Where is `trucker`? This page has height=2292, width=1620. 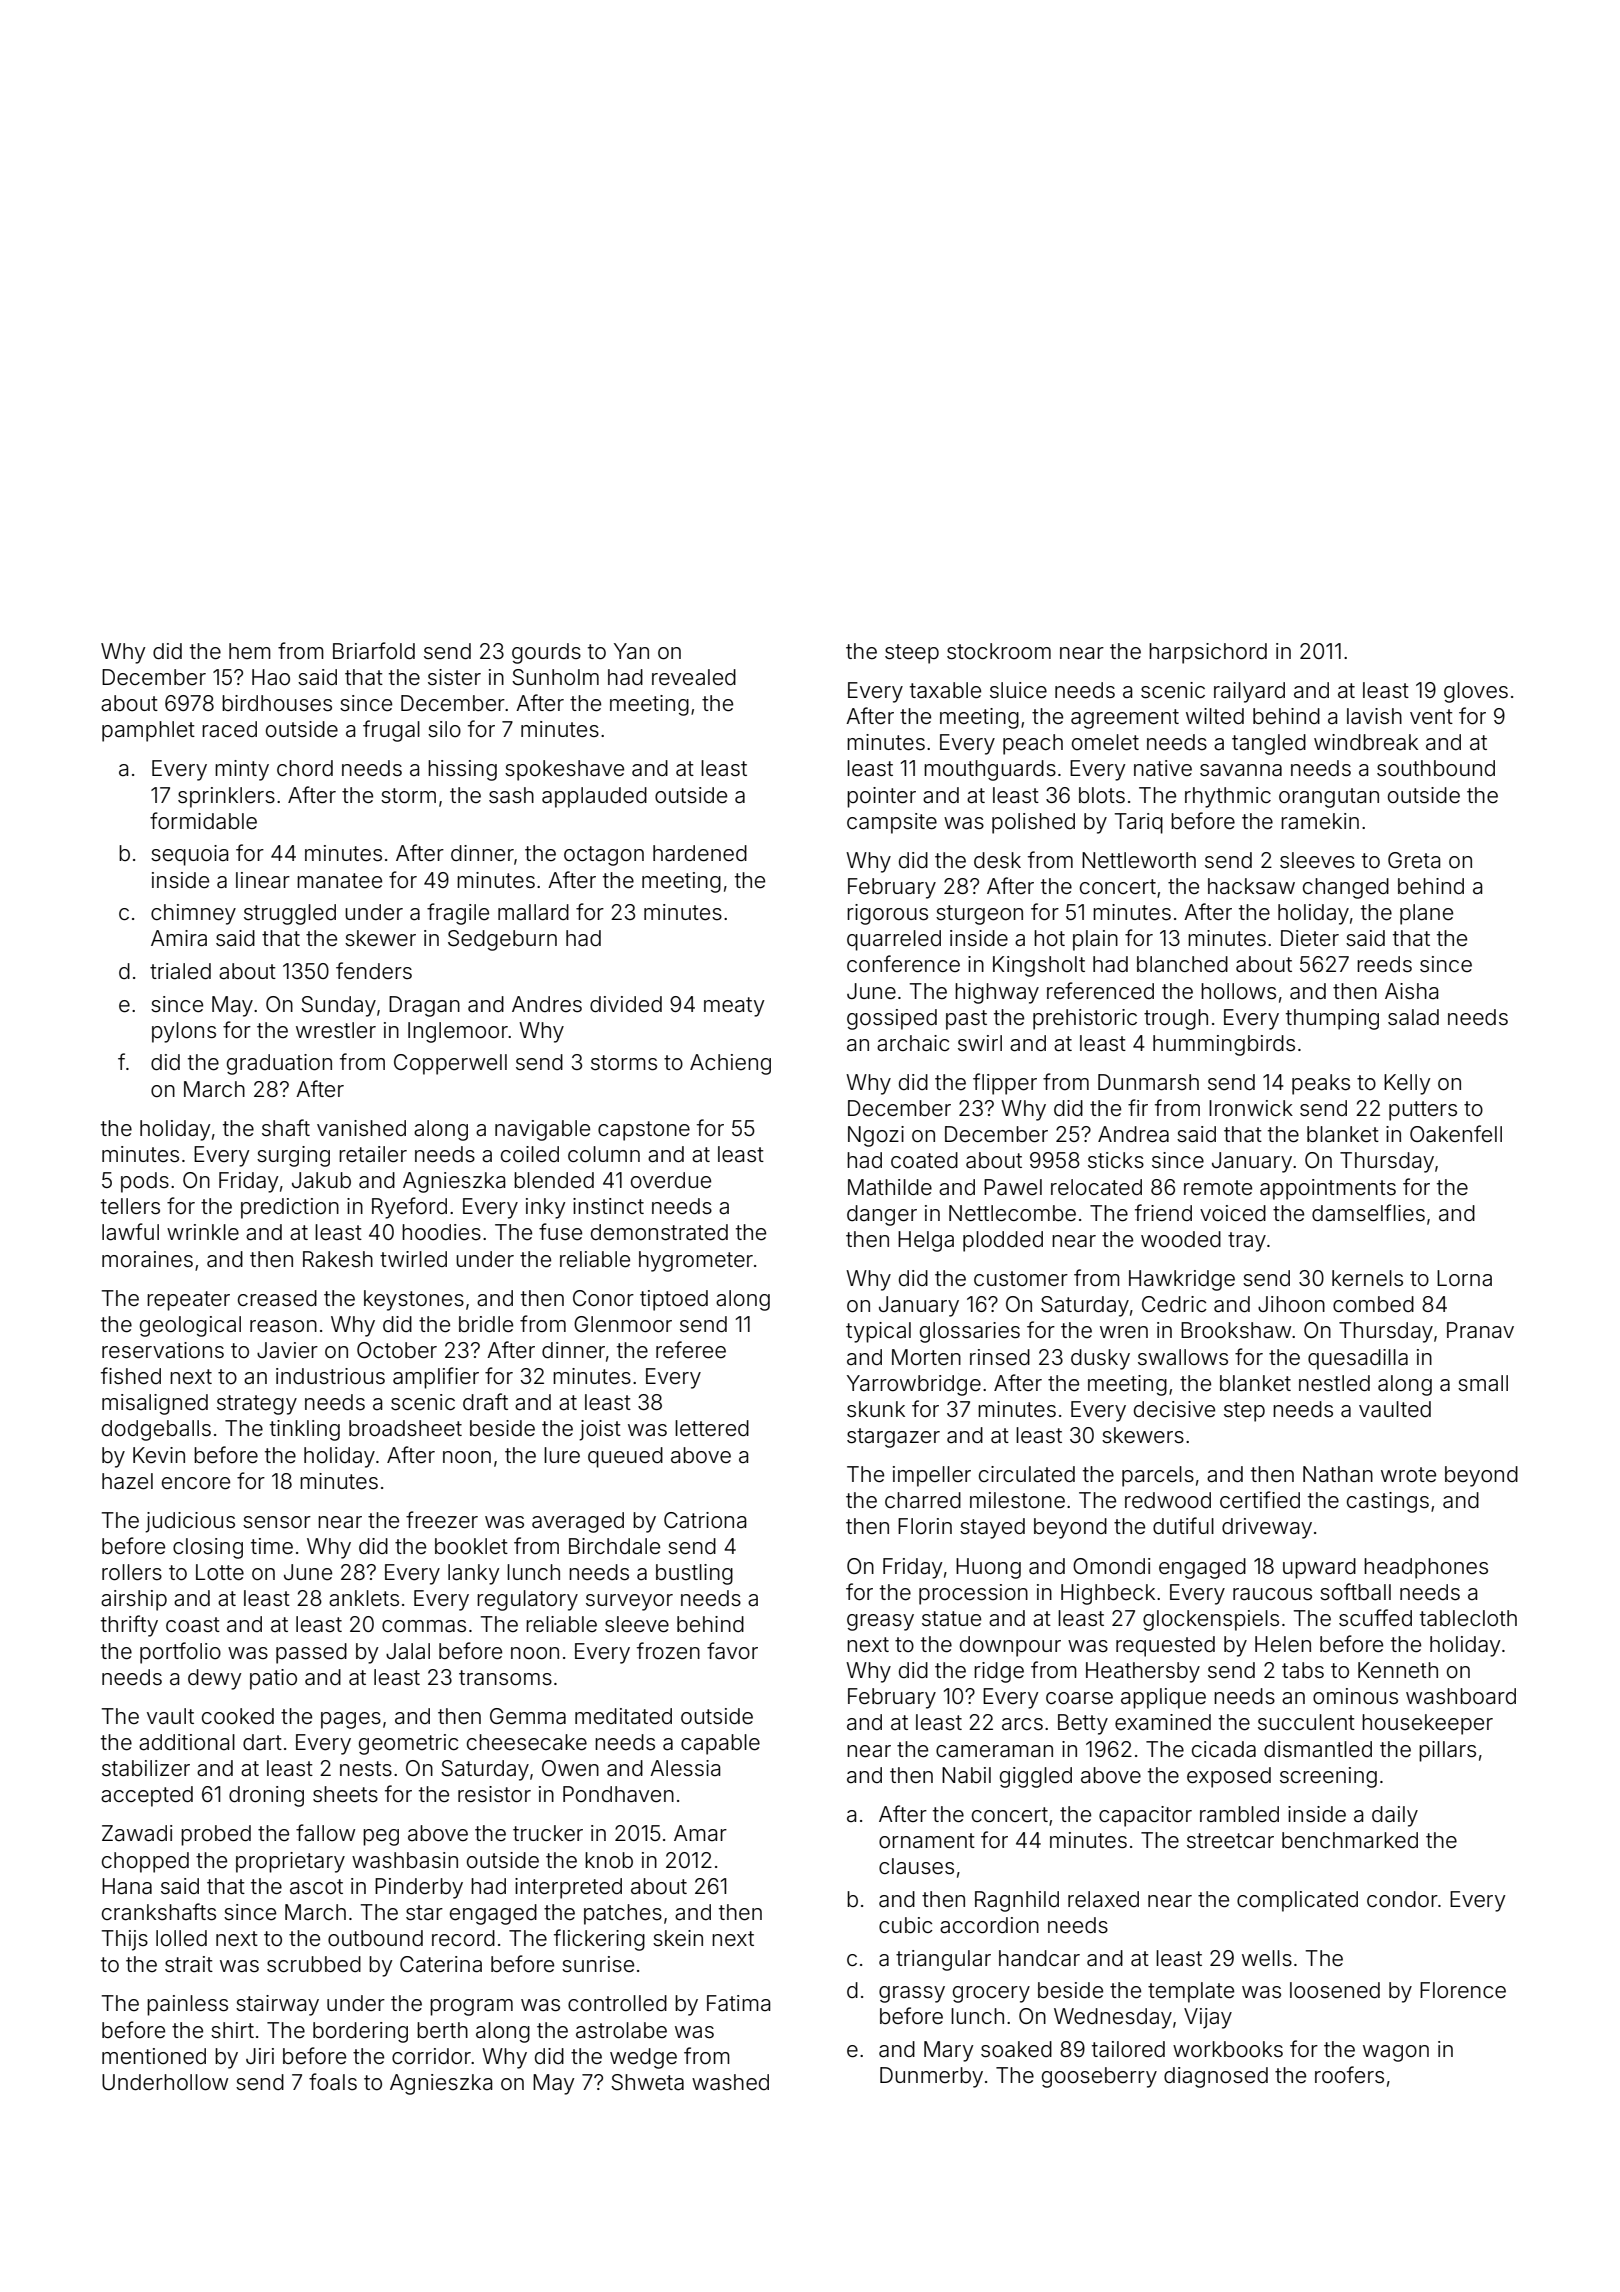
trucker is located at coordinates (548, 1833).
